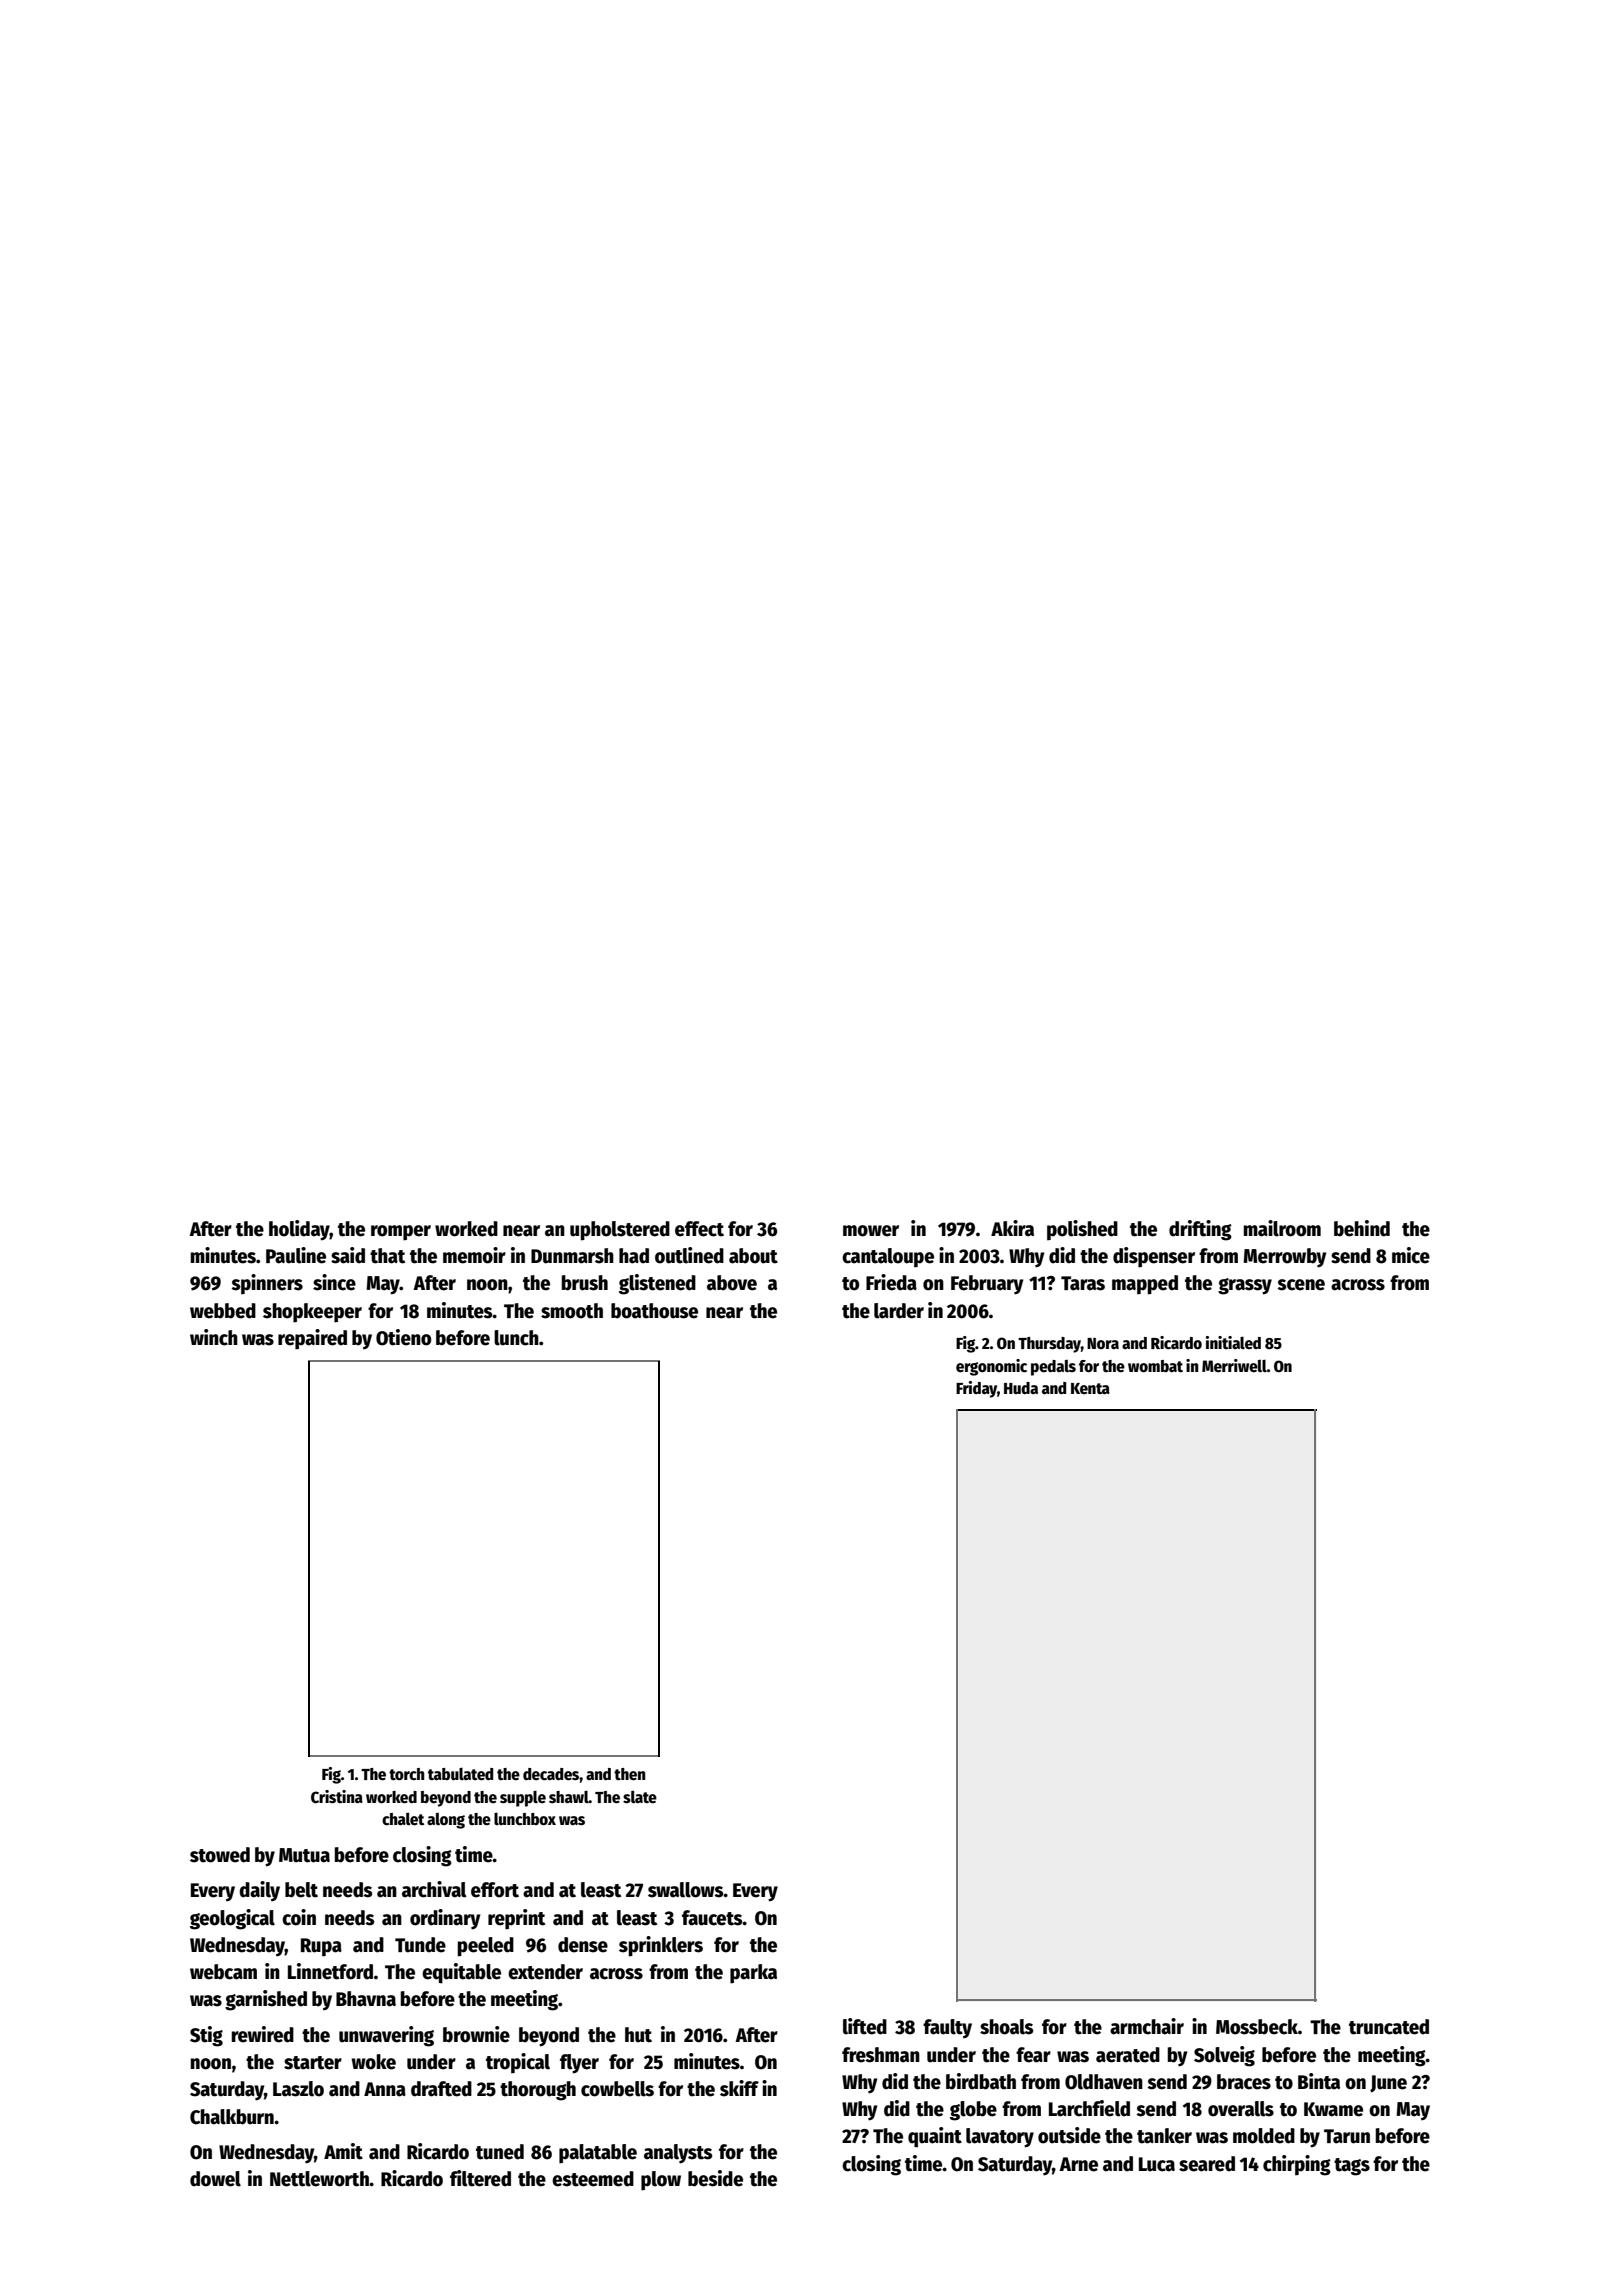  What do you see at coordinates (629, 1774) in the screenshot?
I see `then` at bounding box center [629, 1774].
